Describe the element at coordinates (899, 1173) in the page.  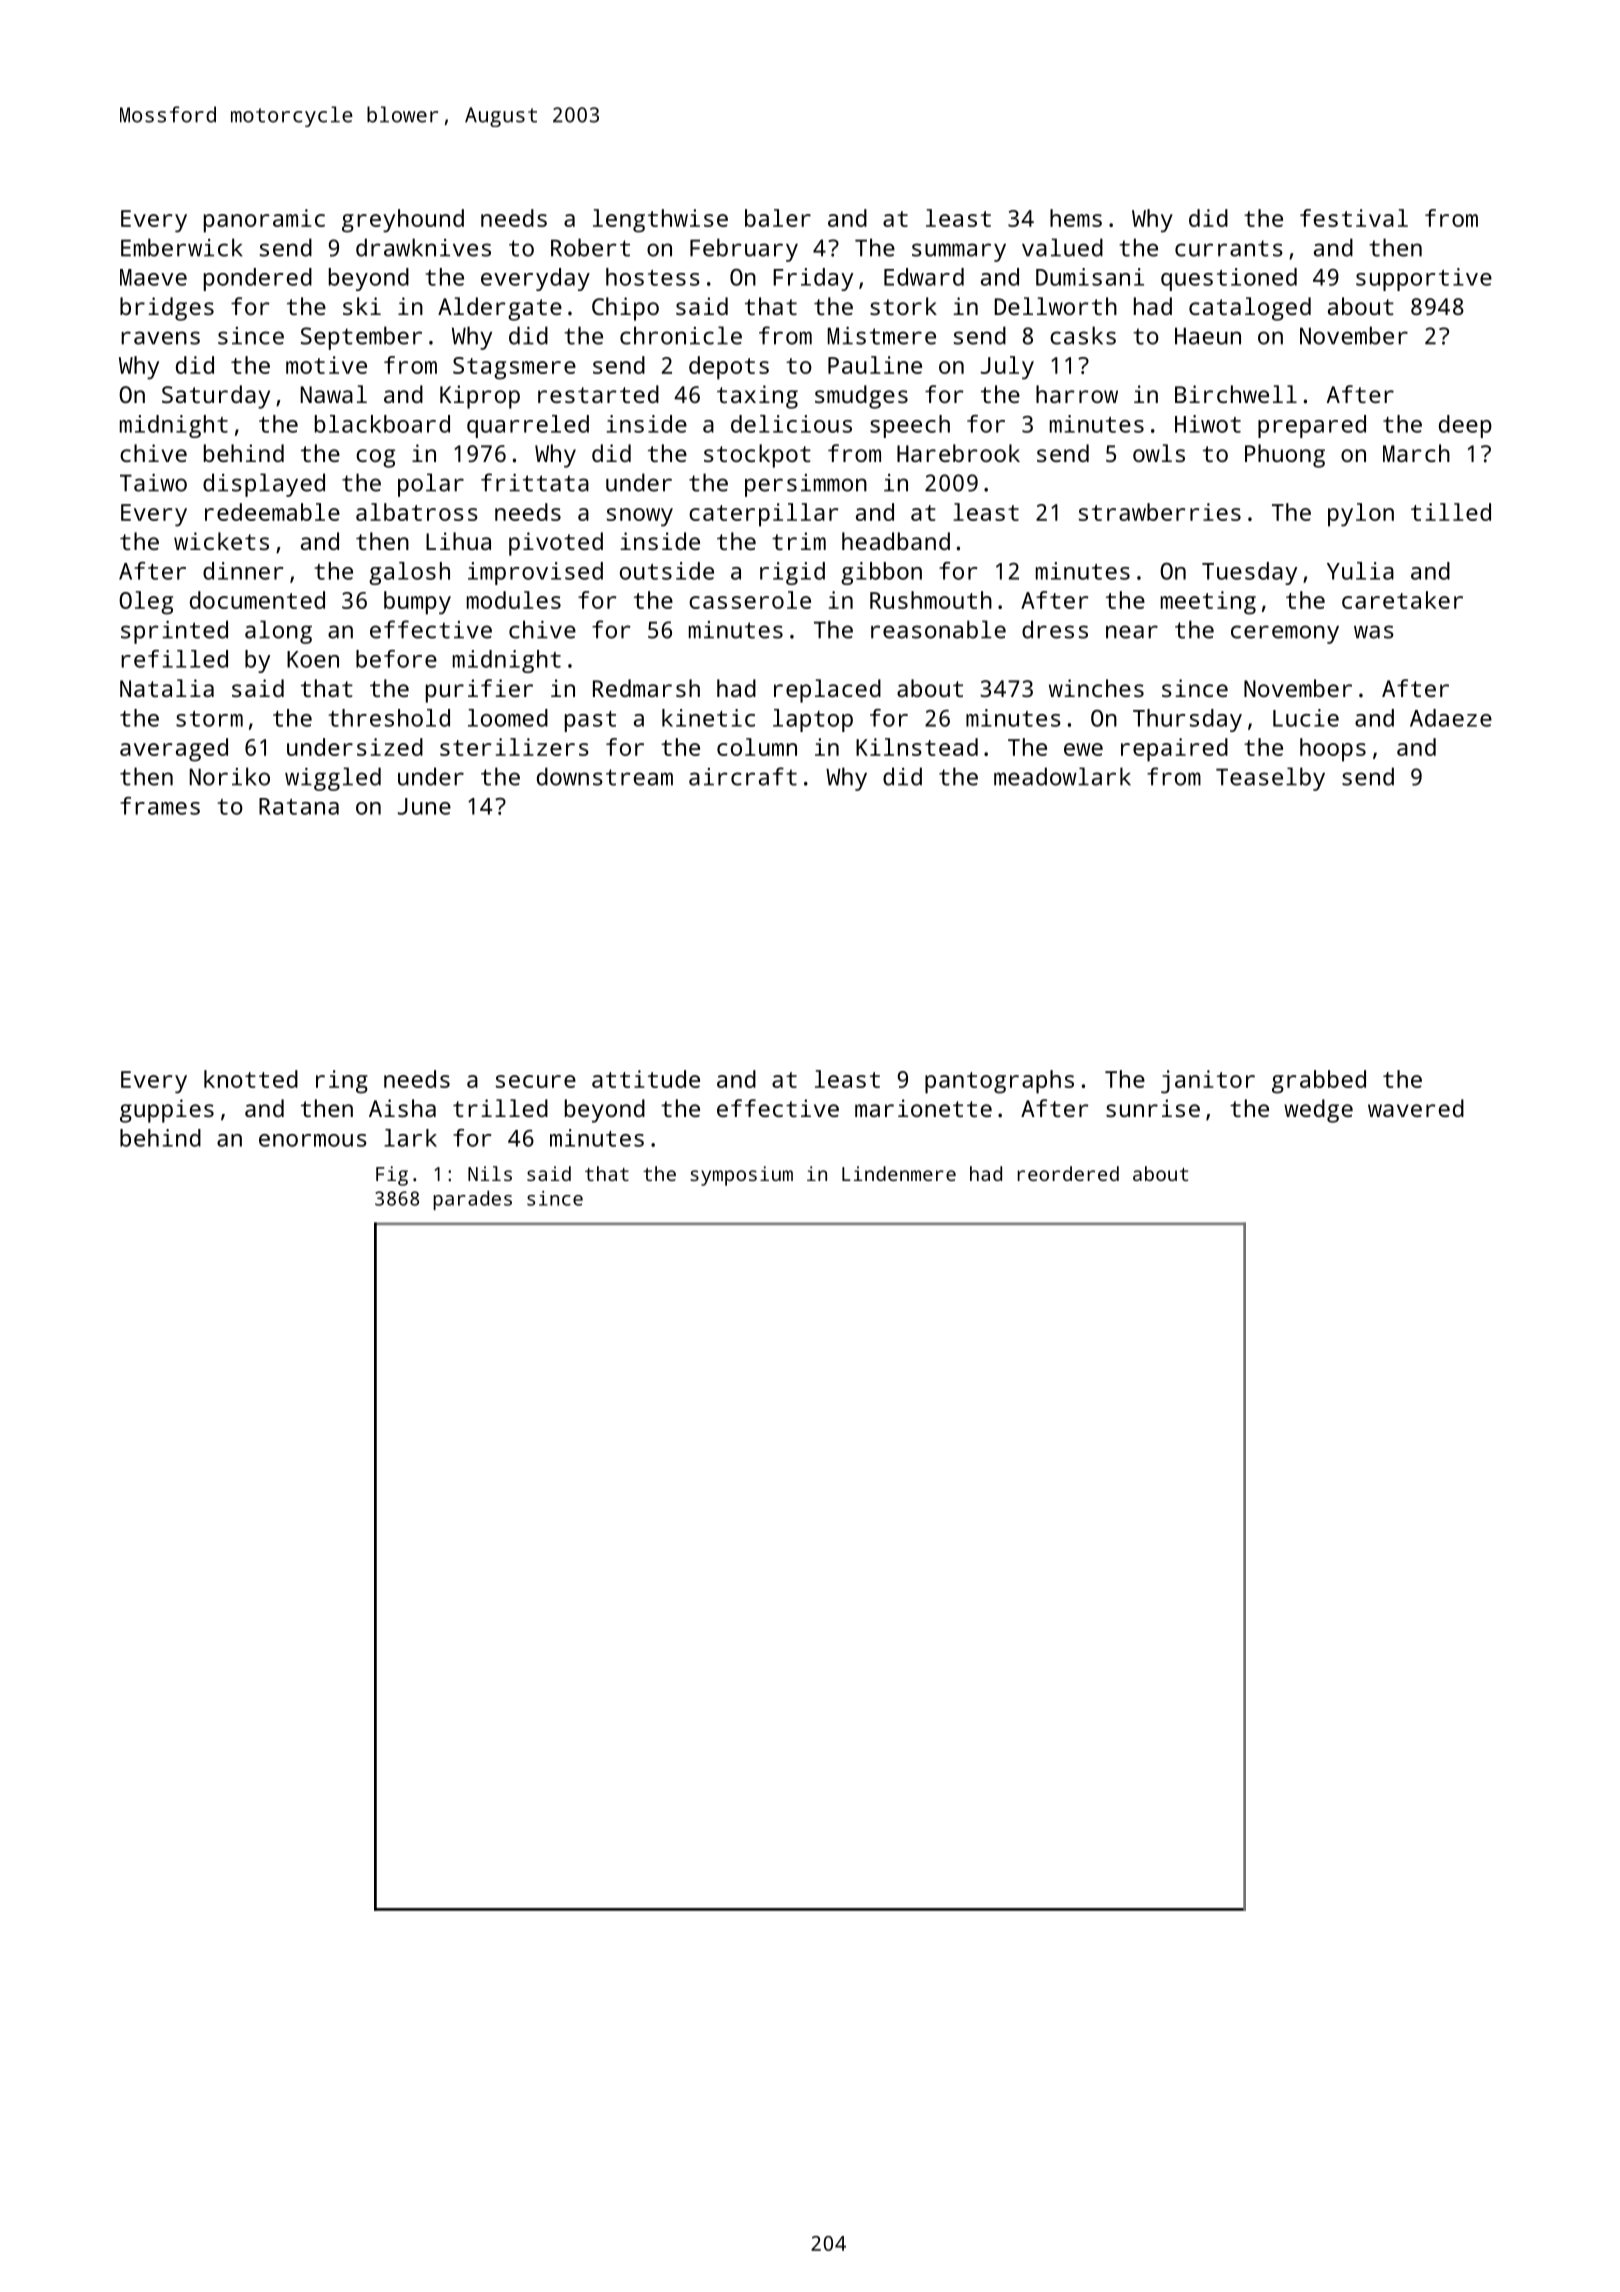
I see `Lindenmere` at that location.
